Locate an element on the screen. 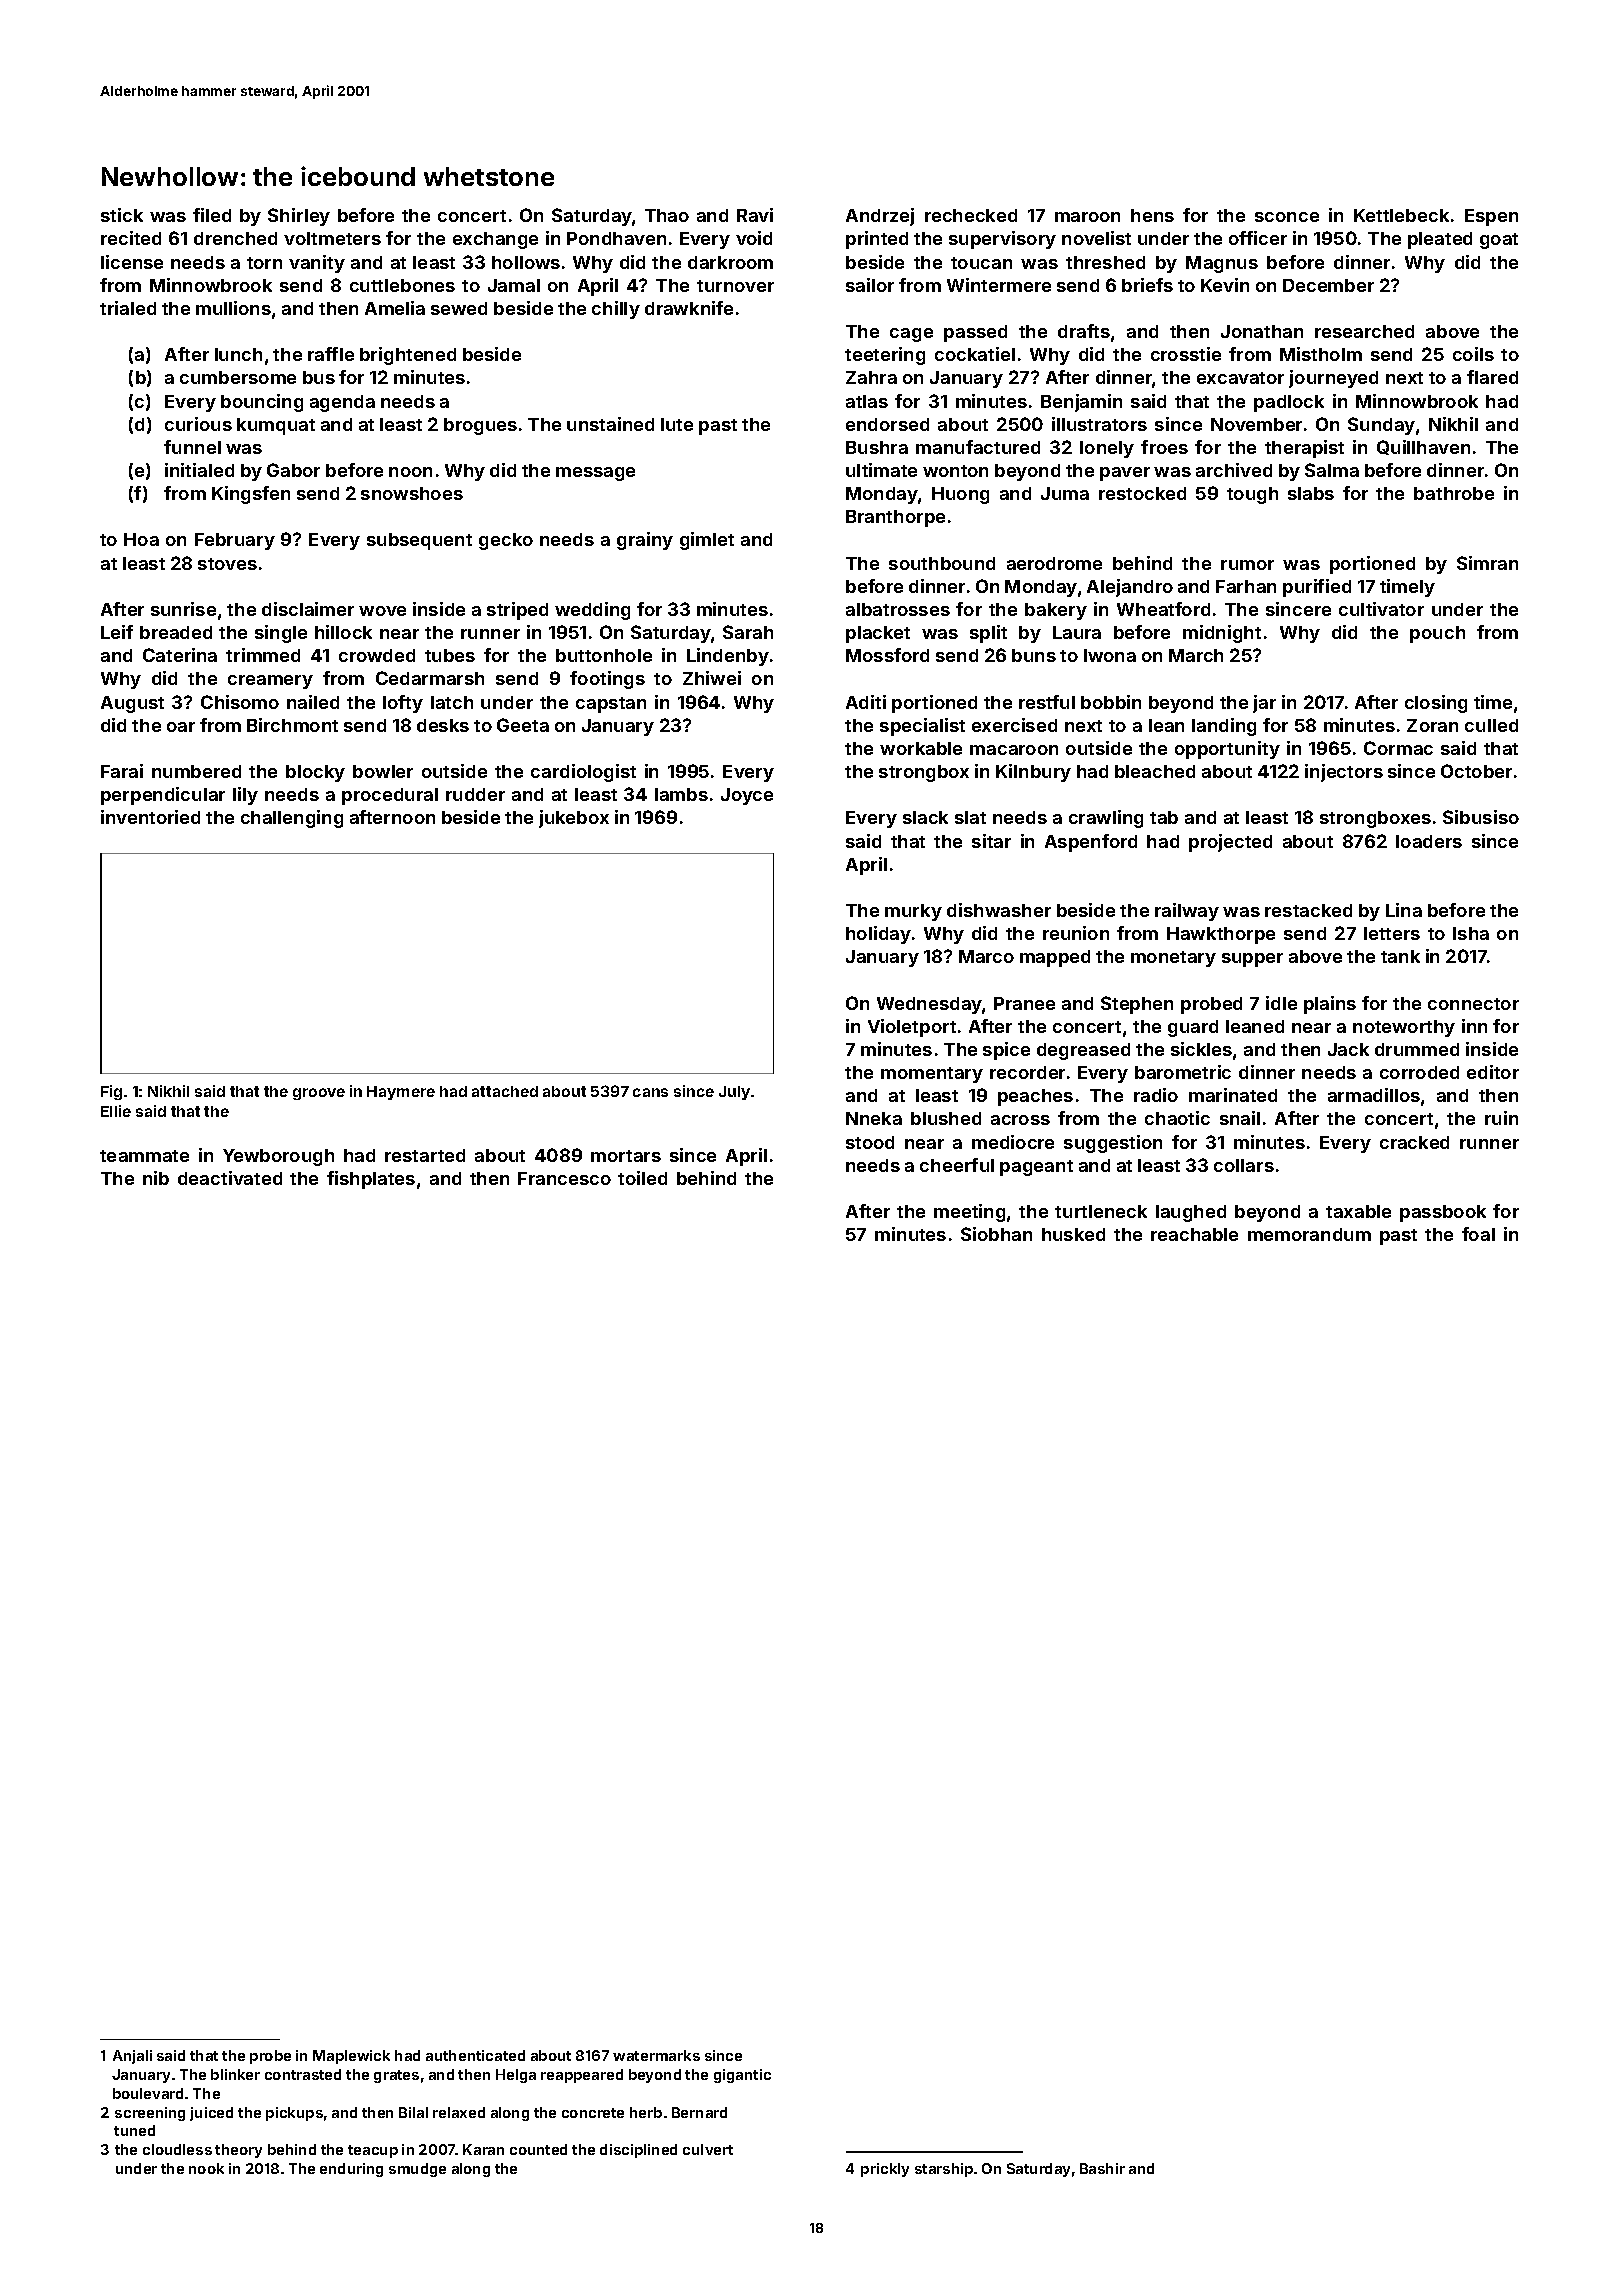 This screenshot has height=2292, width=1620. reachable is located at coordinates (1194, 1234).
